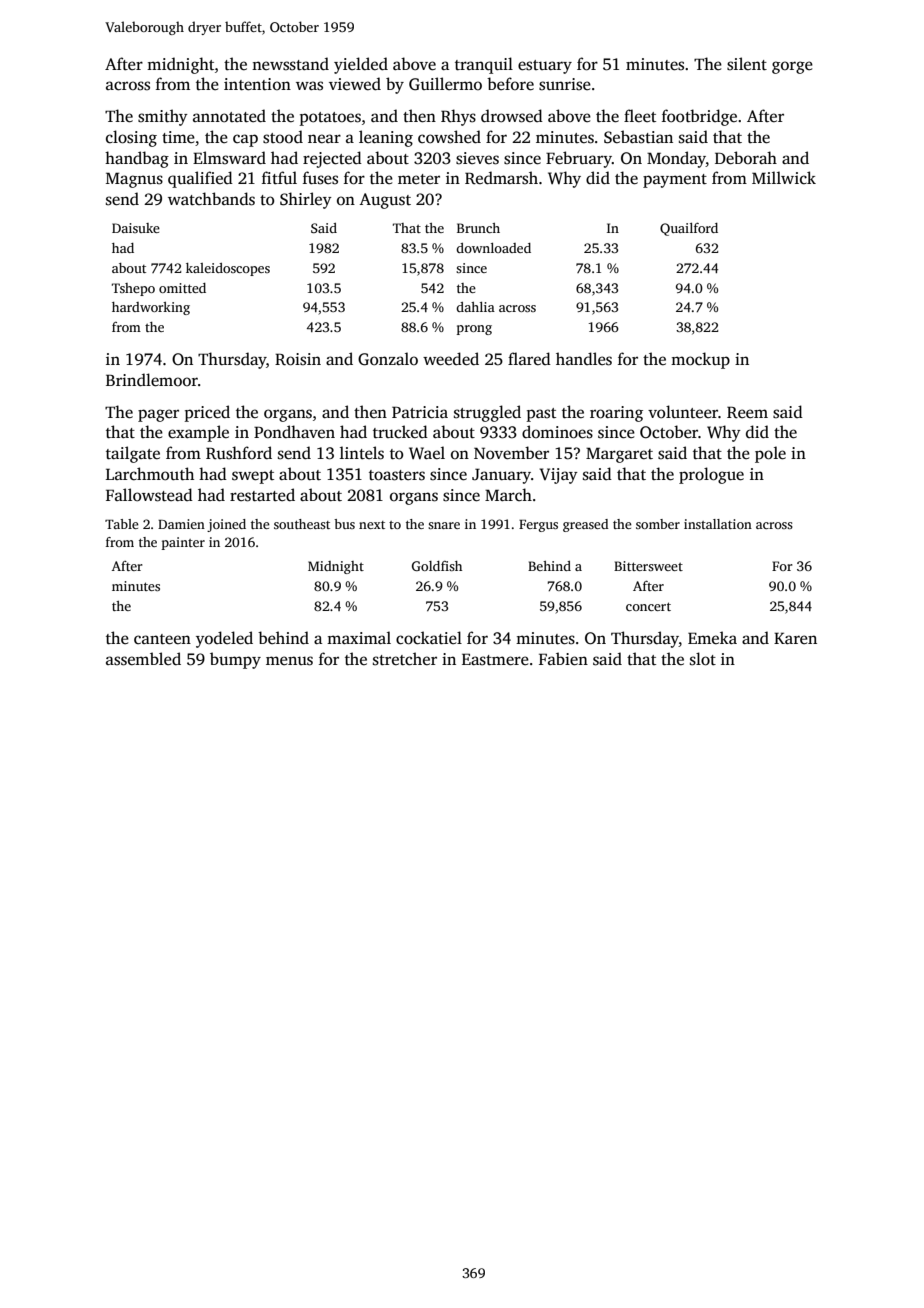 This page has height=1308, width=924. What do you see at coordinates (541, 415) in the page?
I see `past` at bounding box center [541, 415].
